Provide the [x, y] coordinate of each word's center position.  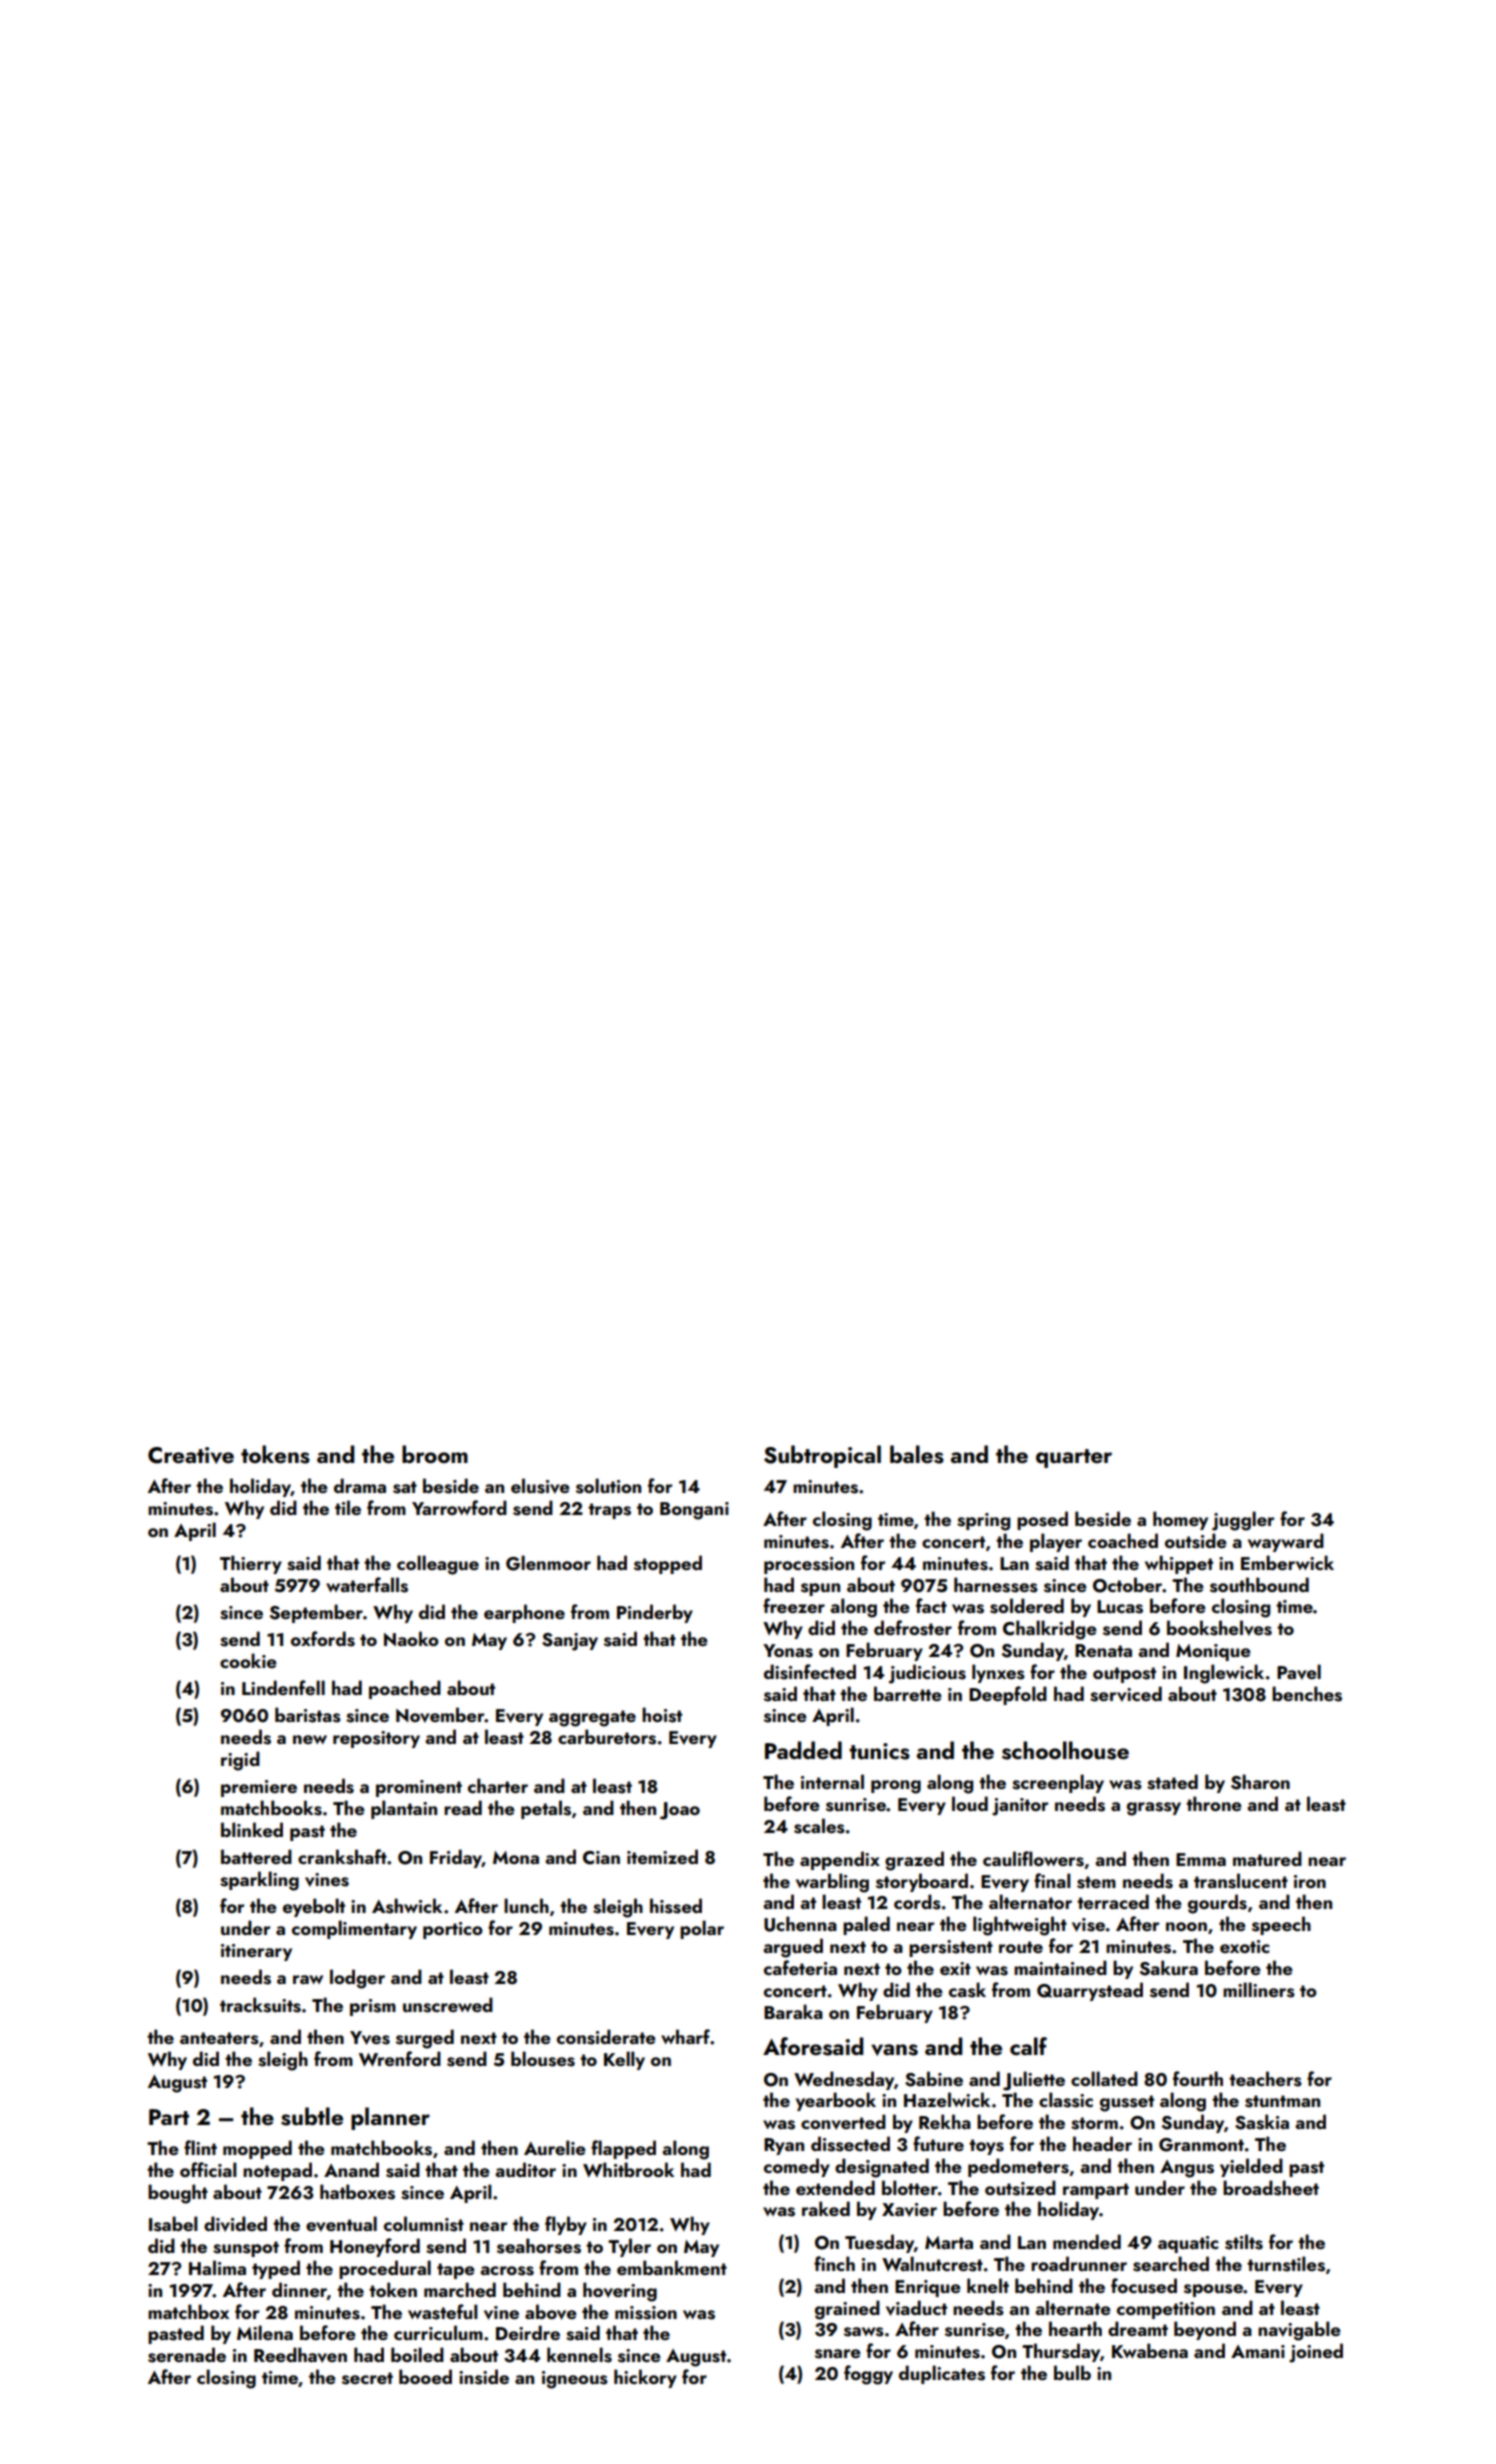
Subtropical [822, 1456]
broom [435, 1454]
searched [1171, 2264]
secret [367, 2378]
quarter [1074, 1458]
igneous [575, 2380]
